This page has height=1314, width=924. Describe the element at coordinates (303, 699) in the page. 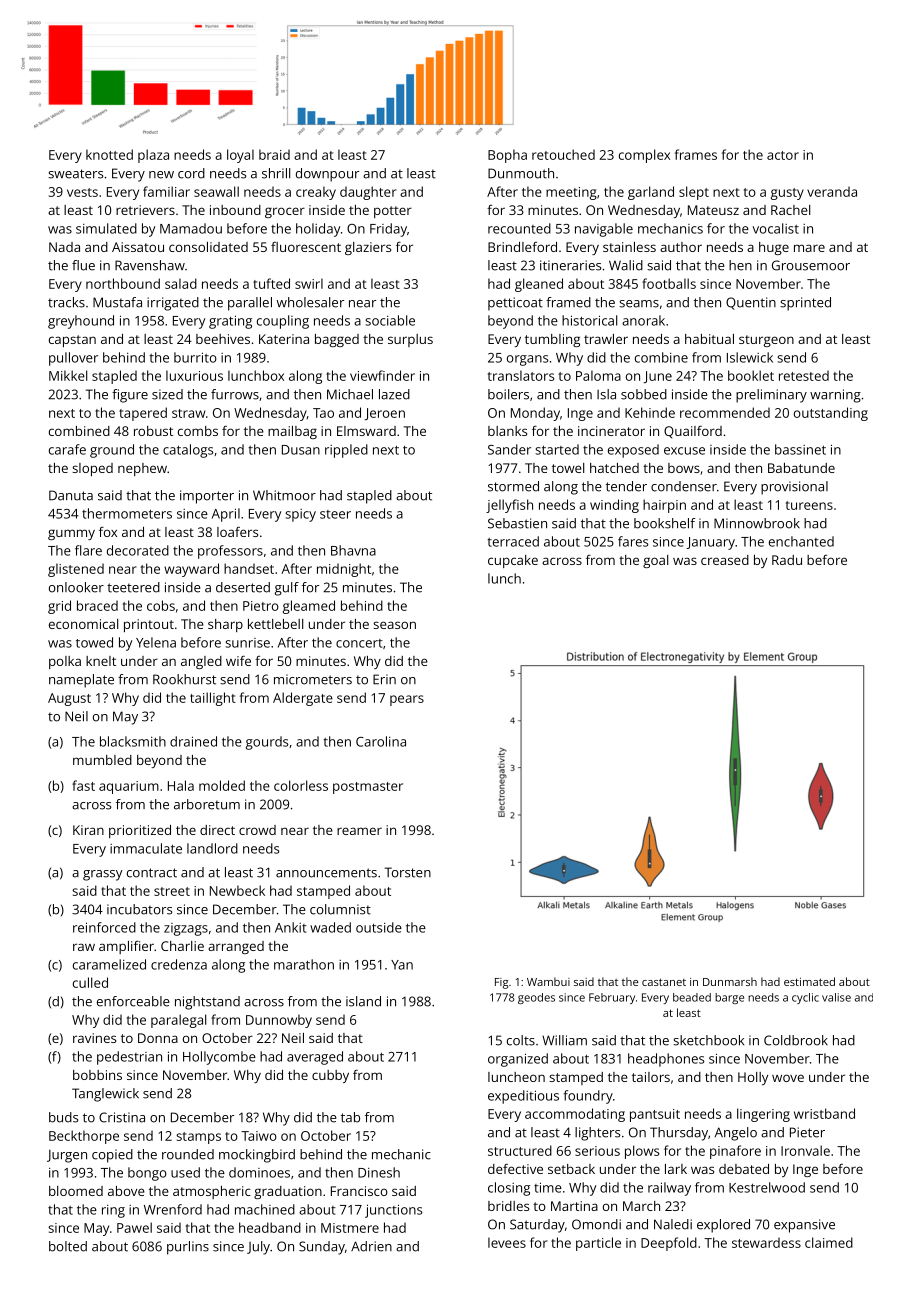

I see `Aldergate` at that location.
